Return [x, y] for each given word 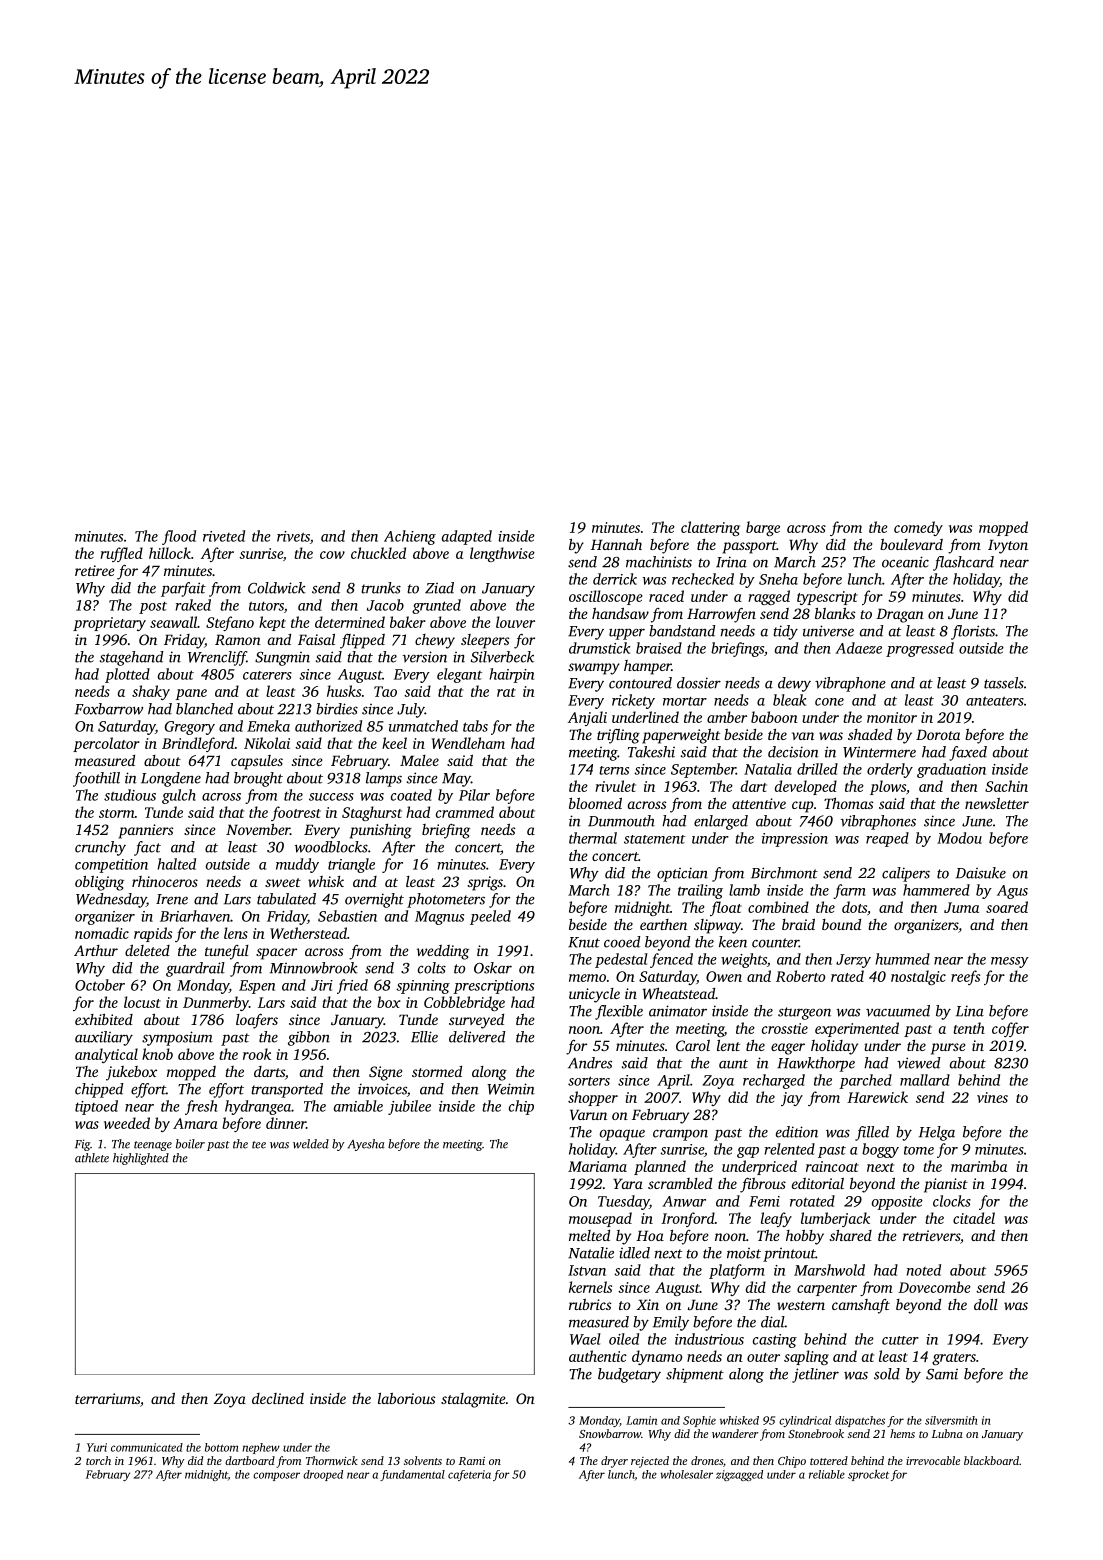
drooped [323, 1475]
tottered [829, 1460]
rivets [293, 536]
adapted [467, 537]
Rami [472, 1461]
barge [763, 528]
